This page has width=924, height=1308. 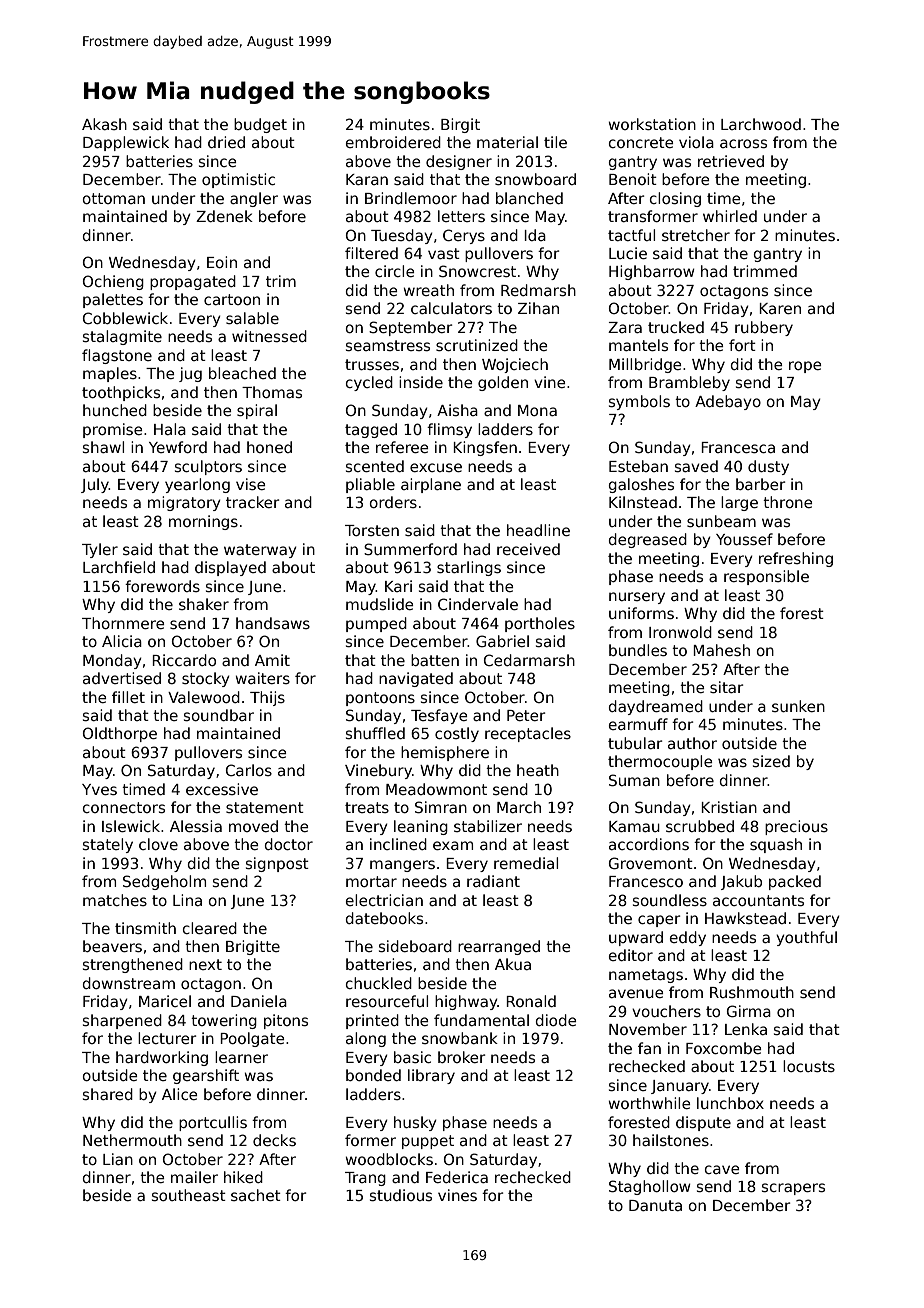 I want to click on lunchbox, so click(x=730, y=1103).
